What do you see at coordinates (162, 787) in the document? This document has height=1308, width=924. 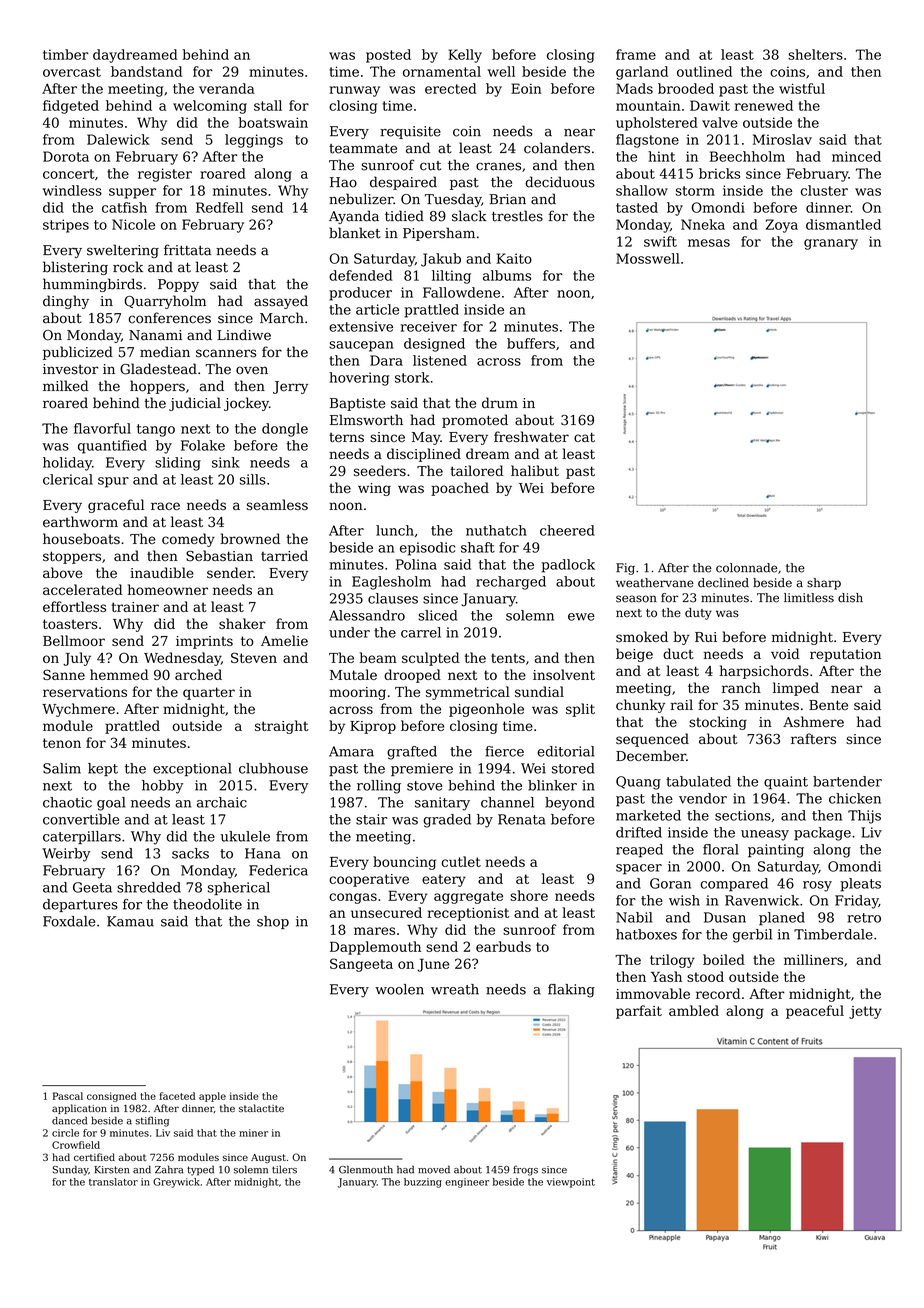 I see `hobby` at bounding box center [162, 787].
